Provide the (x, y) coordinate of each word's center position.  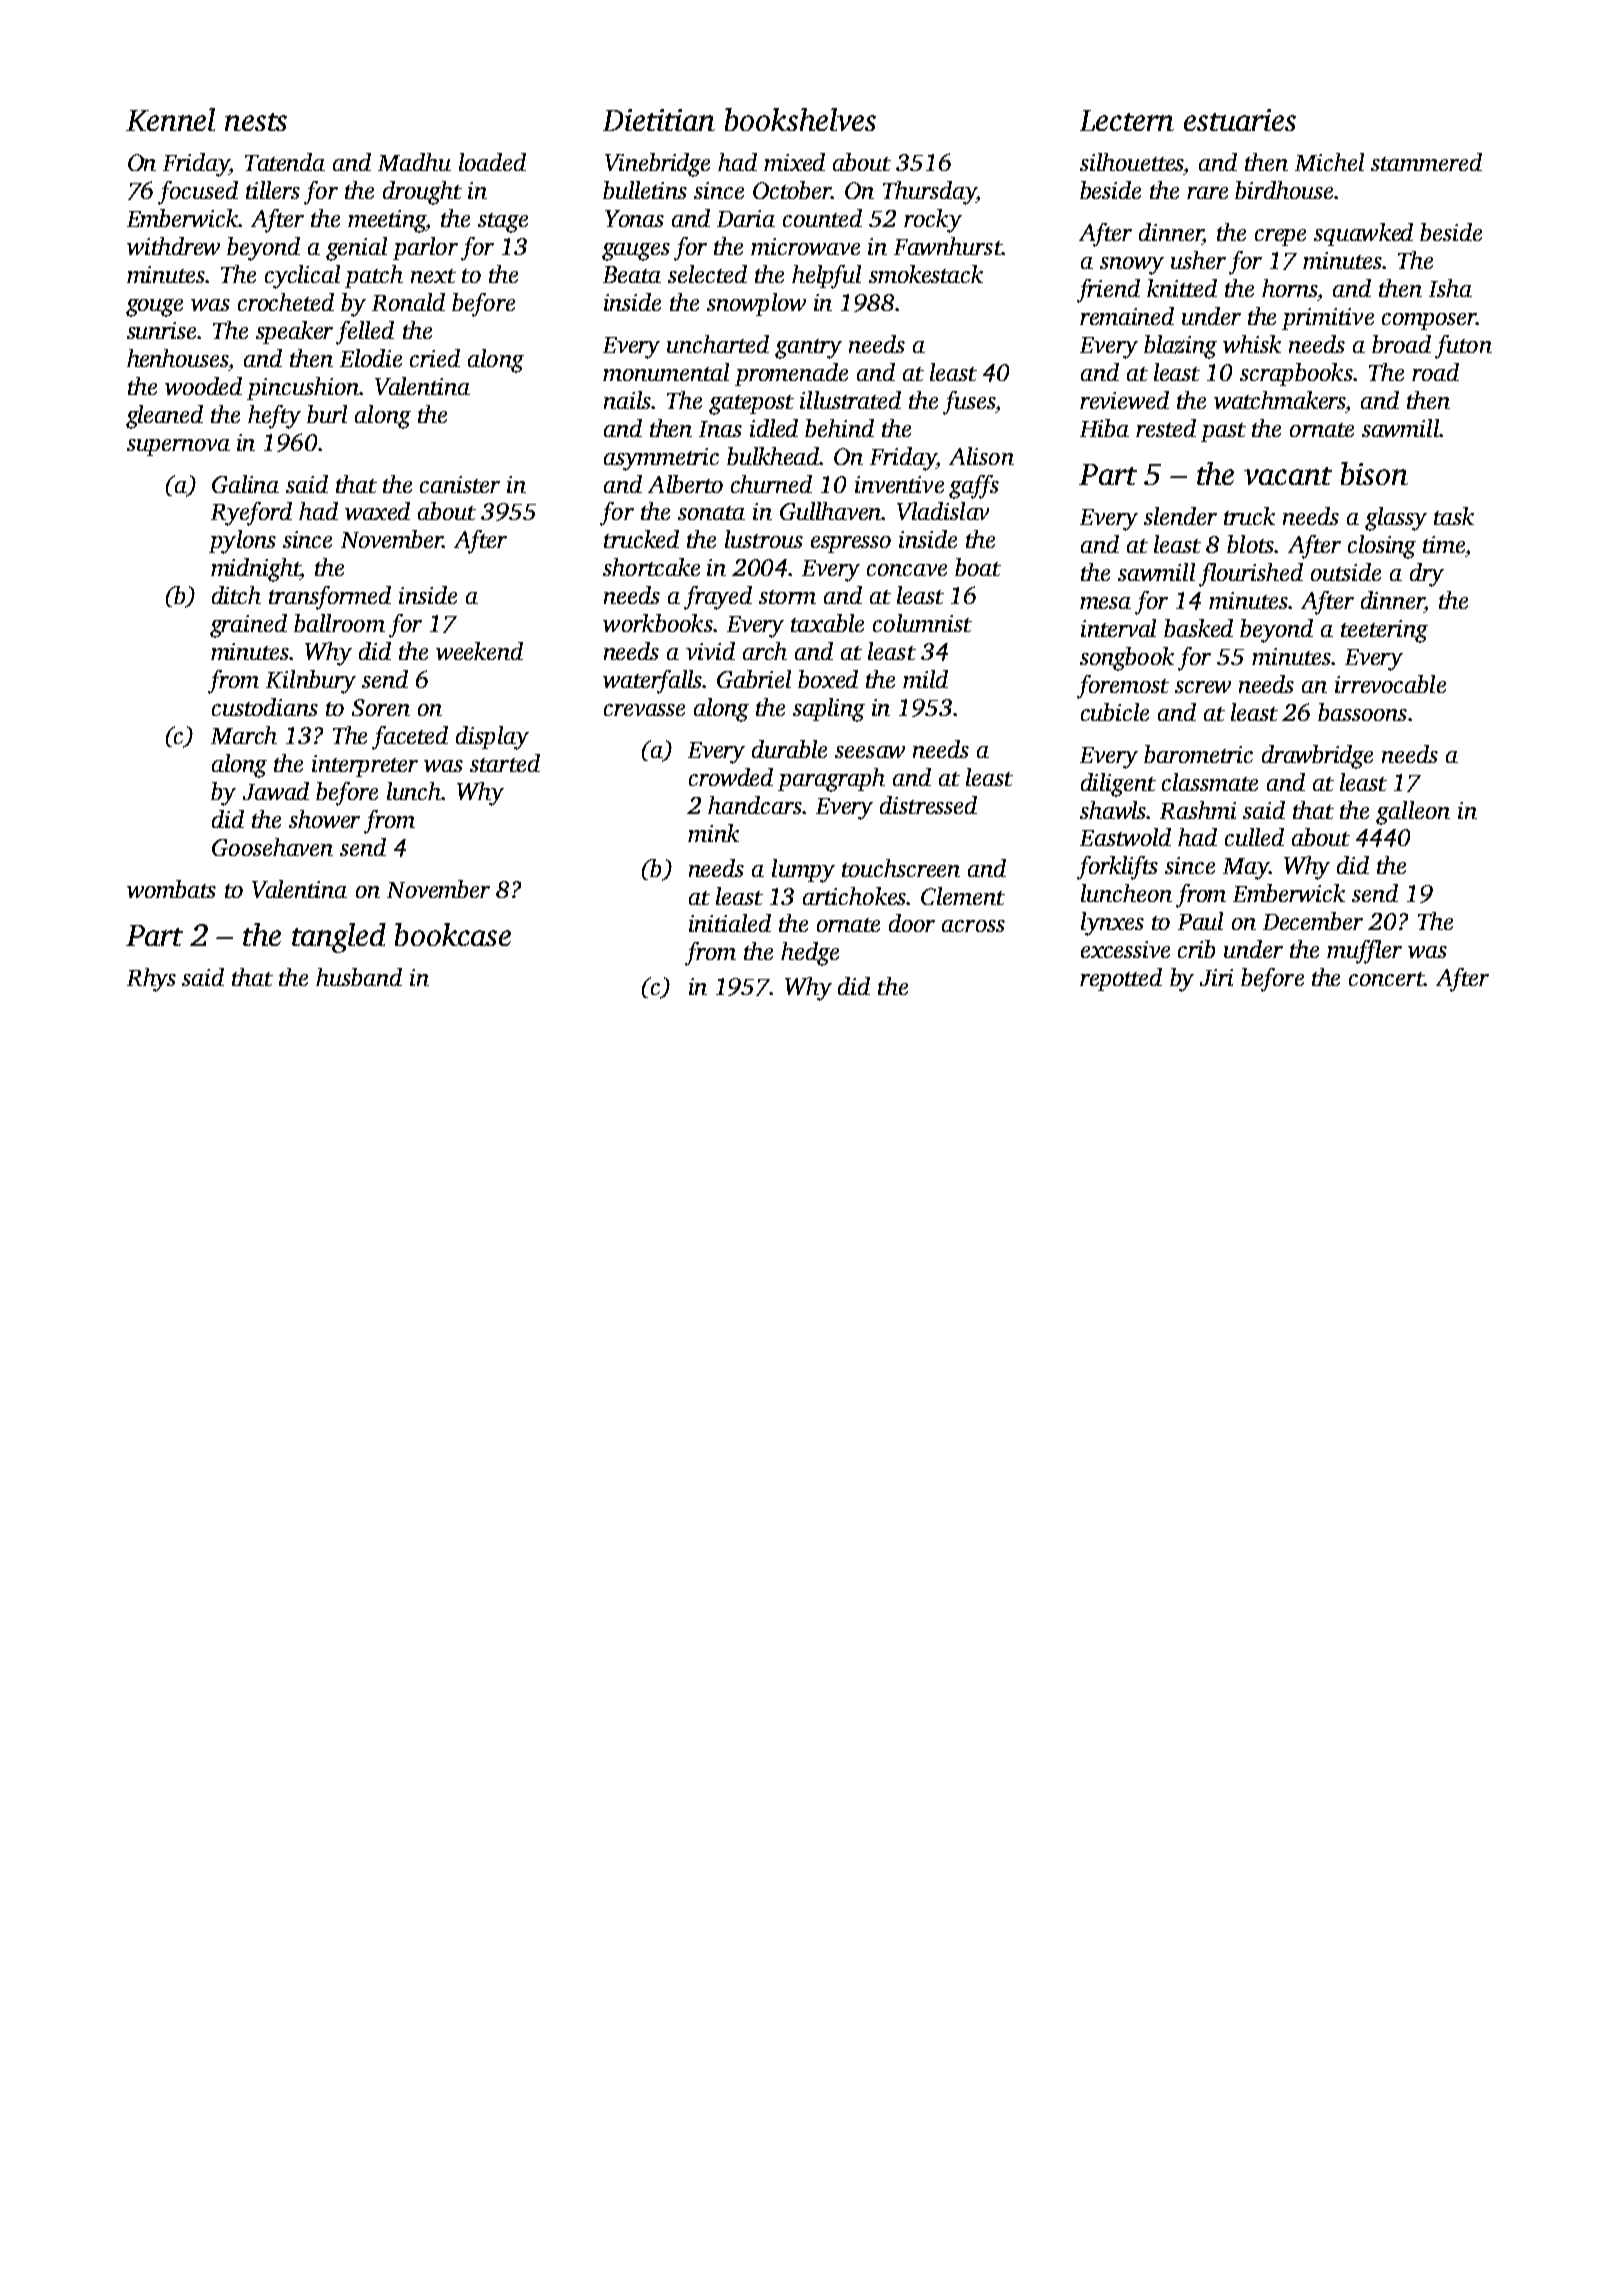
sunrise (161, 330)
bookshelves (800, 119)
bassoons (1362, 712)
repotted (1121, 979)
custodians (265, 707)
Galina (245, 484)
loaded (492, 162)
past (1223, 432)
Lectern (1127, 120)
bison (1374, 473)
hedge (810, 954)
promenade (791, 374)
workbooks (658, 623)
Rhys (151, 980)
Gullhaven (831, 511)
